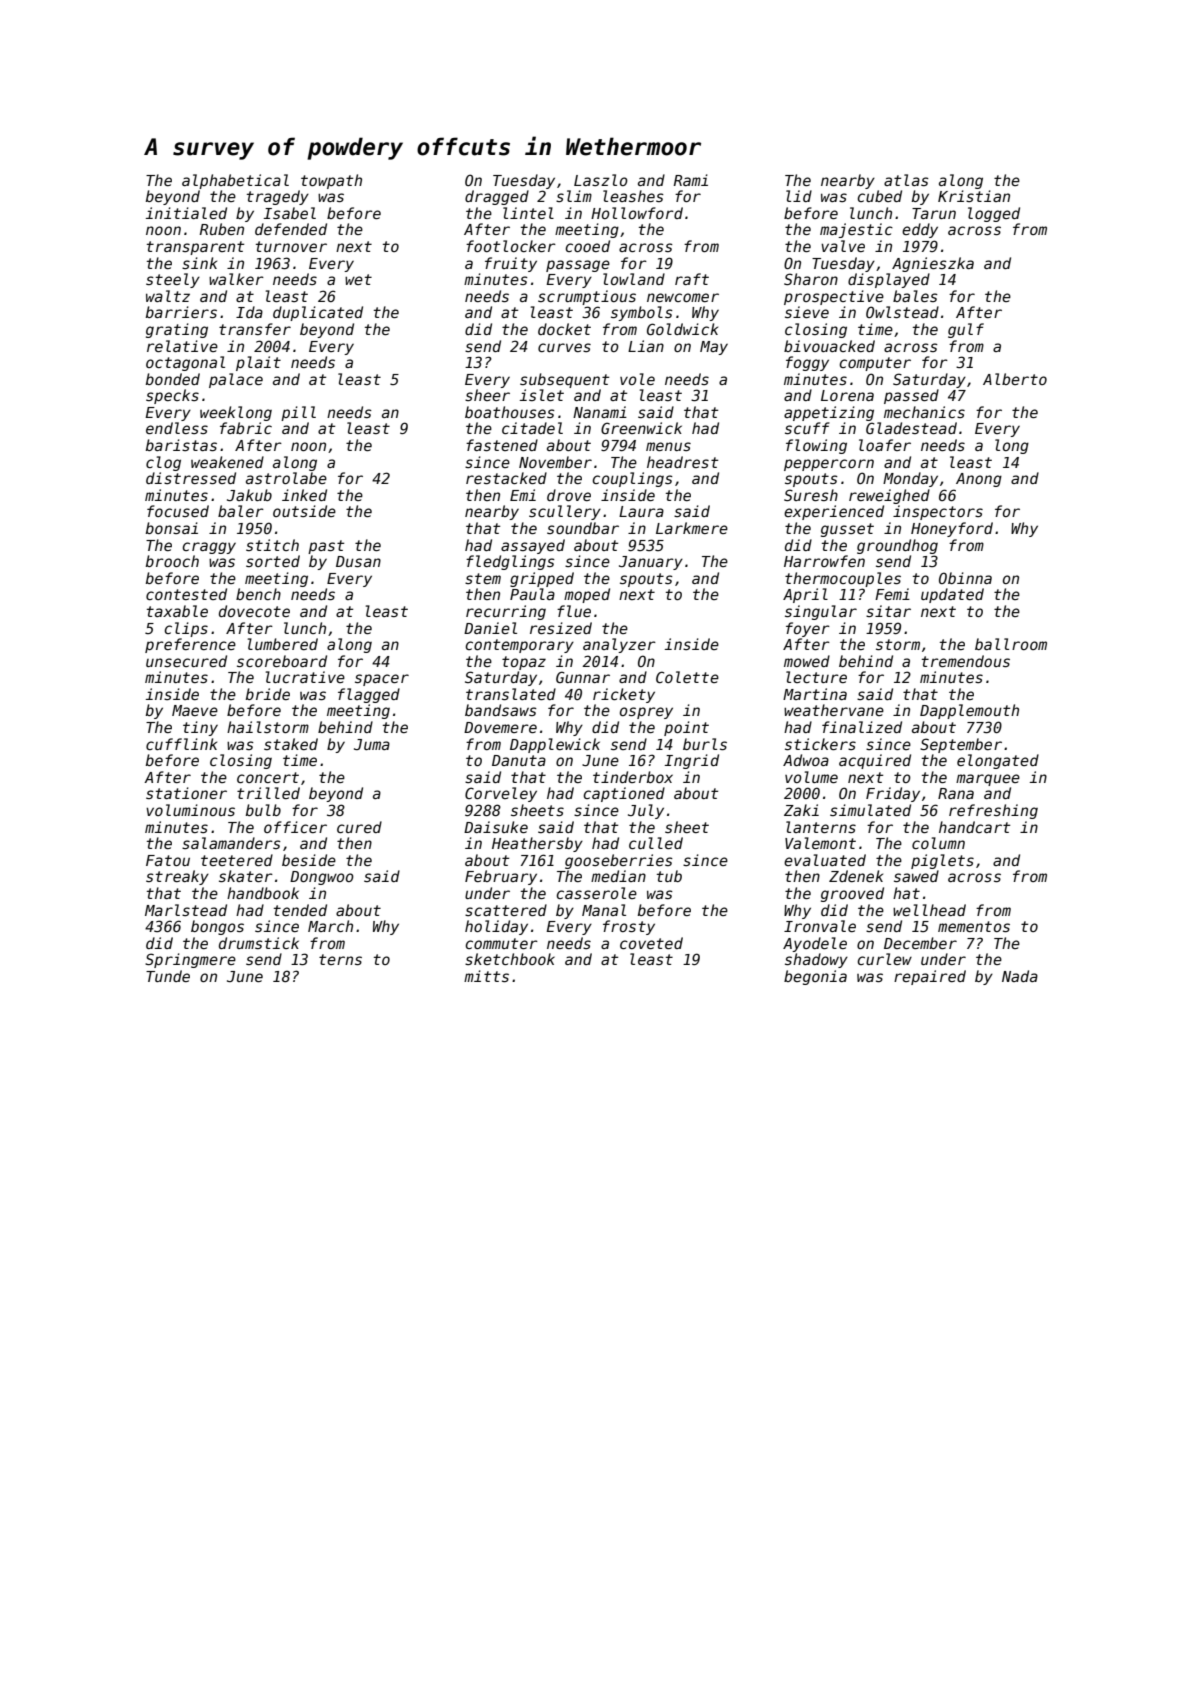 Image resolution: width=1197 pixels, height=1693 pixels. What do you see at coordinates (994, 214) in the screenshot?
I see `logged` at bounding box center [994, 214].
